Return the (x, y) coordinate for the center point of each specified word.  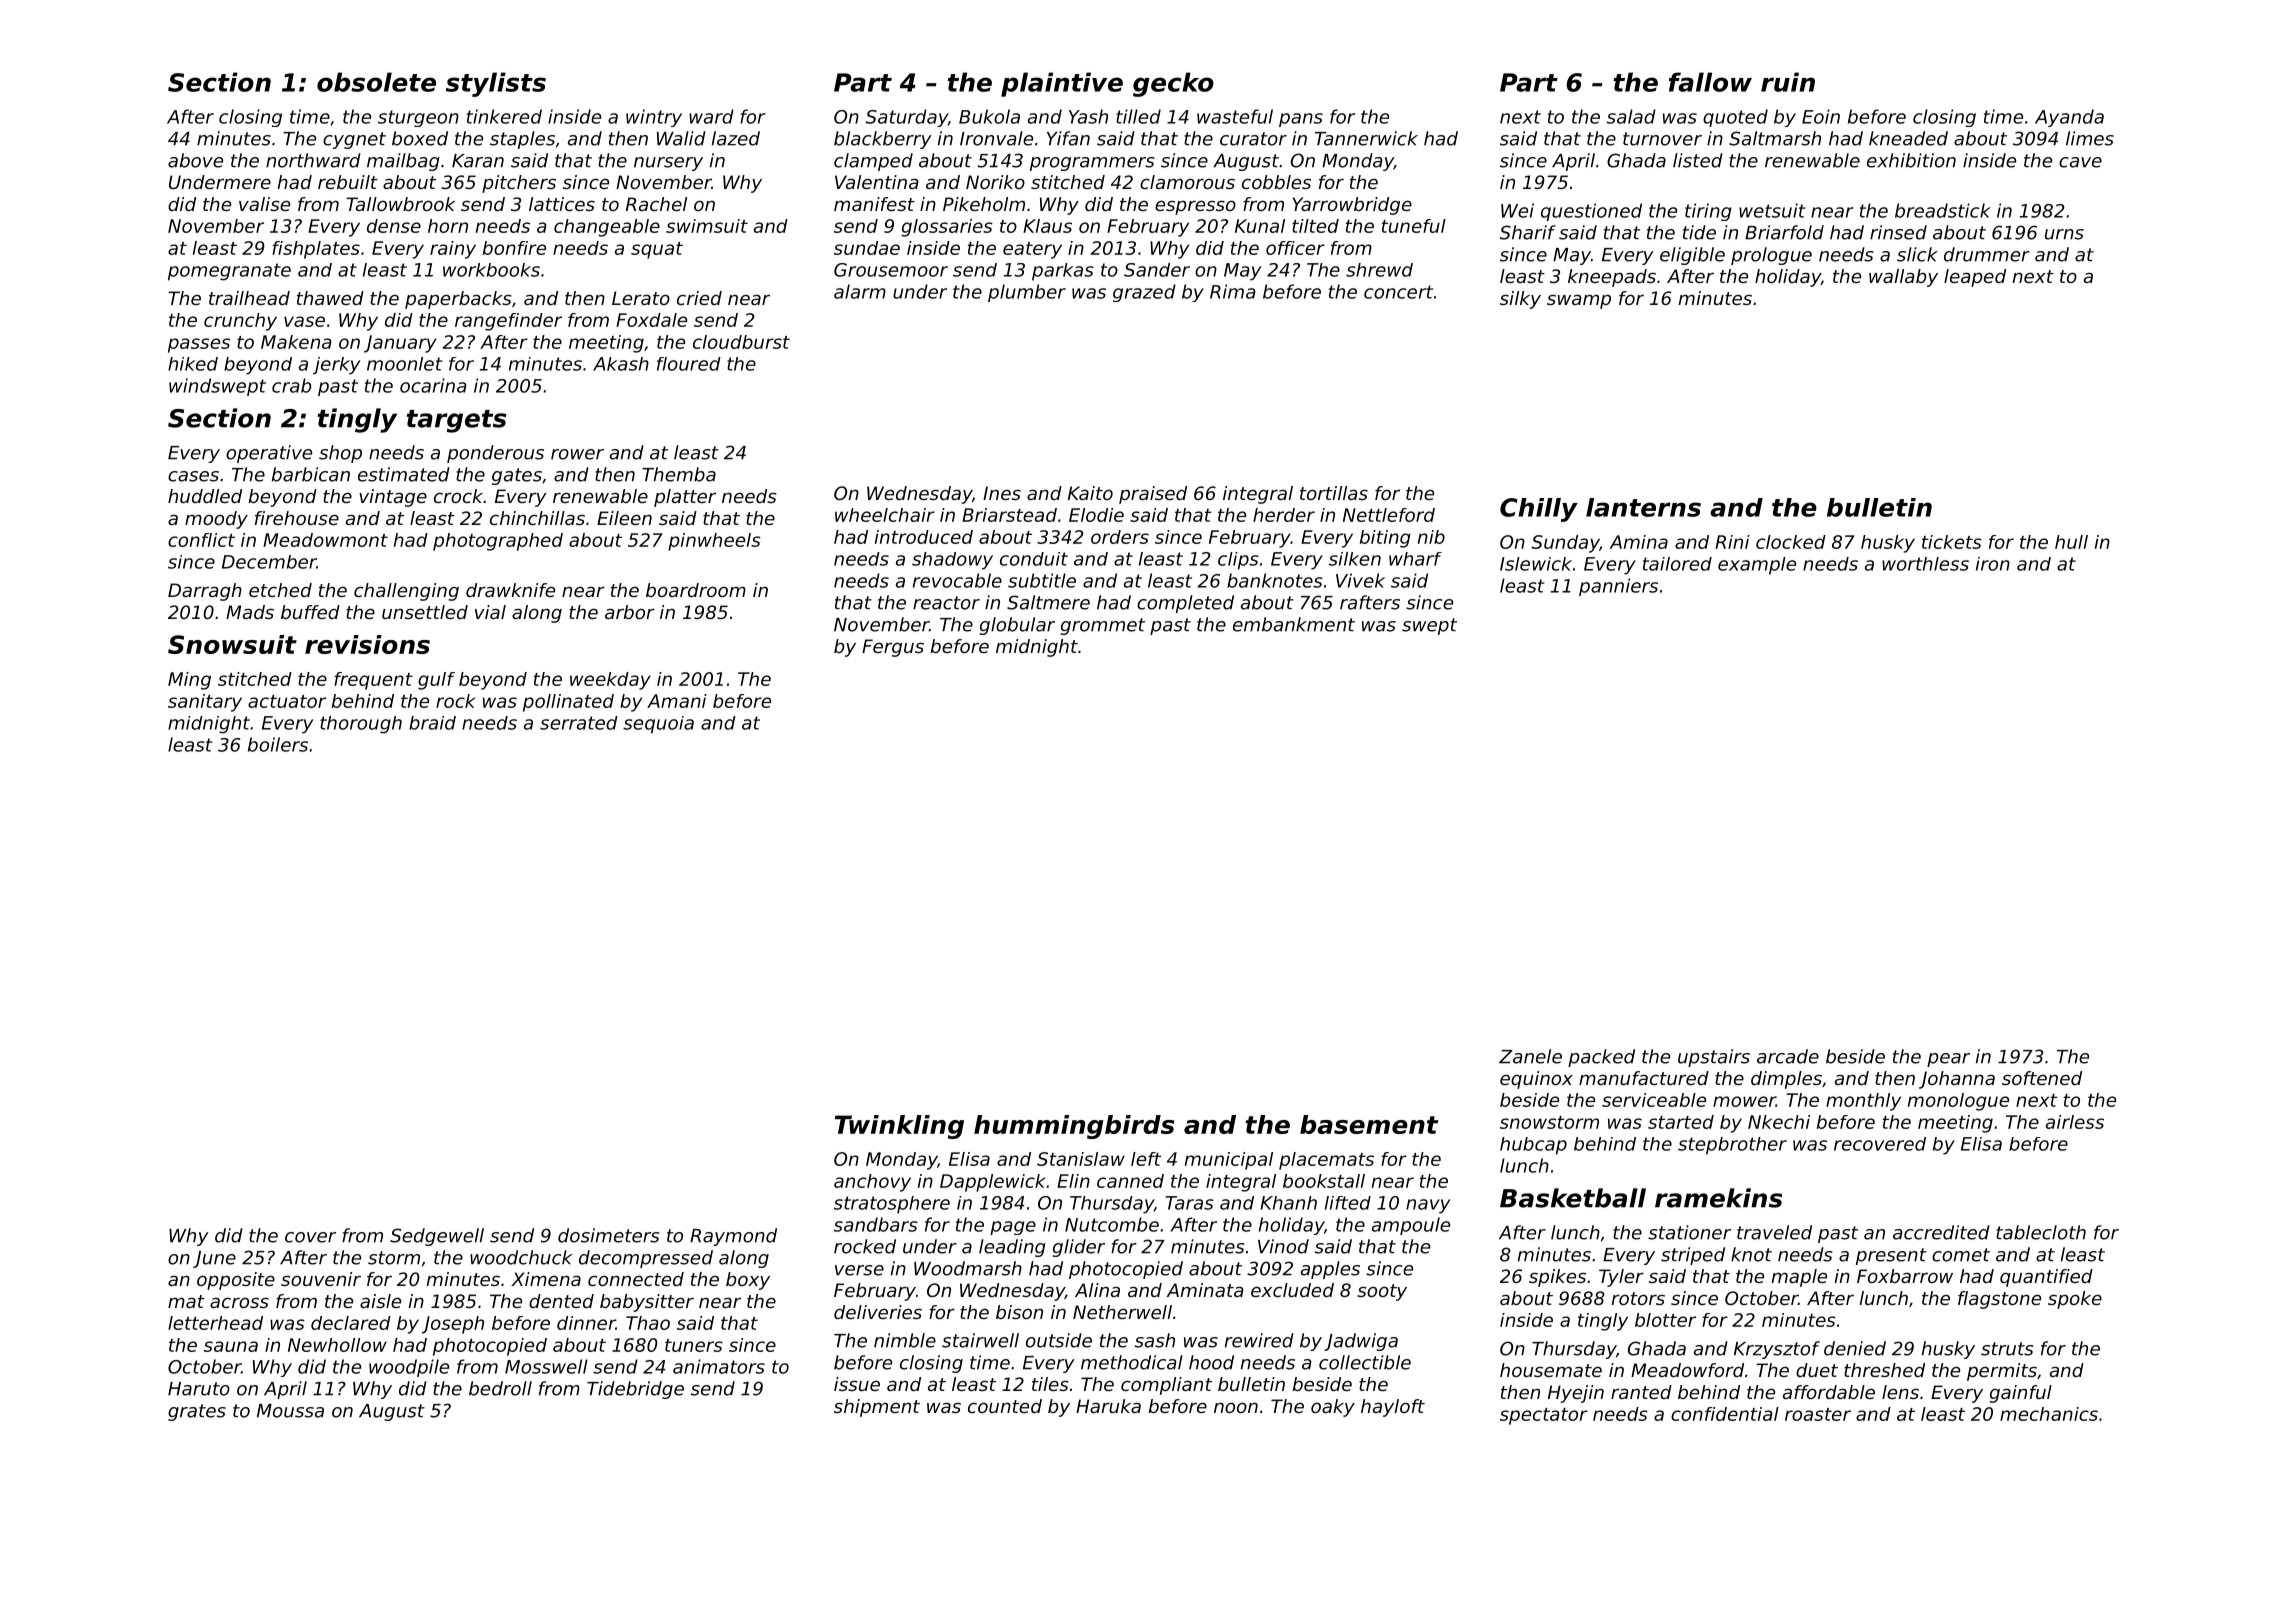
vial (490, 612)
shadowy (952, 561)
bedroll (500, 1388)
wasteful (1235, 116)
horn (448, 226)
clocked (1791, 542)
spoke (2075, 1300)
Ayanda (2069, 118)
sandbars (876, 1224)
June (214, 1259)
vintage (393, 498)
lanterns (1643, 507)
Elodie (1096, 515)
